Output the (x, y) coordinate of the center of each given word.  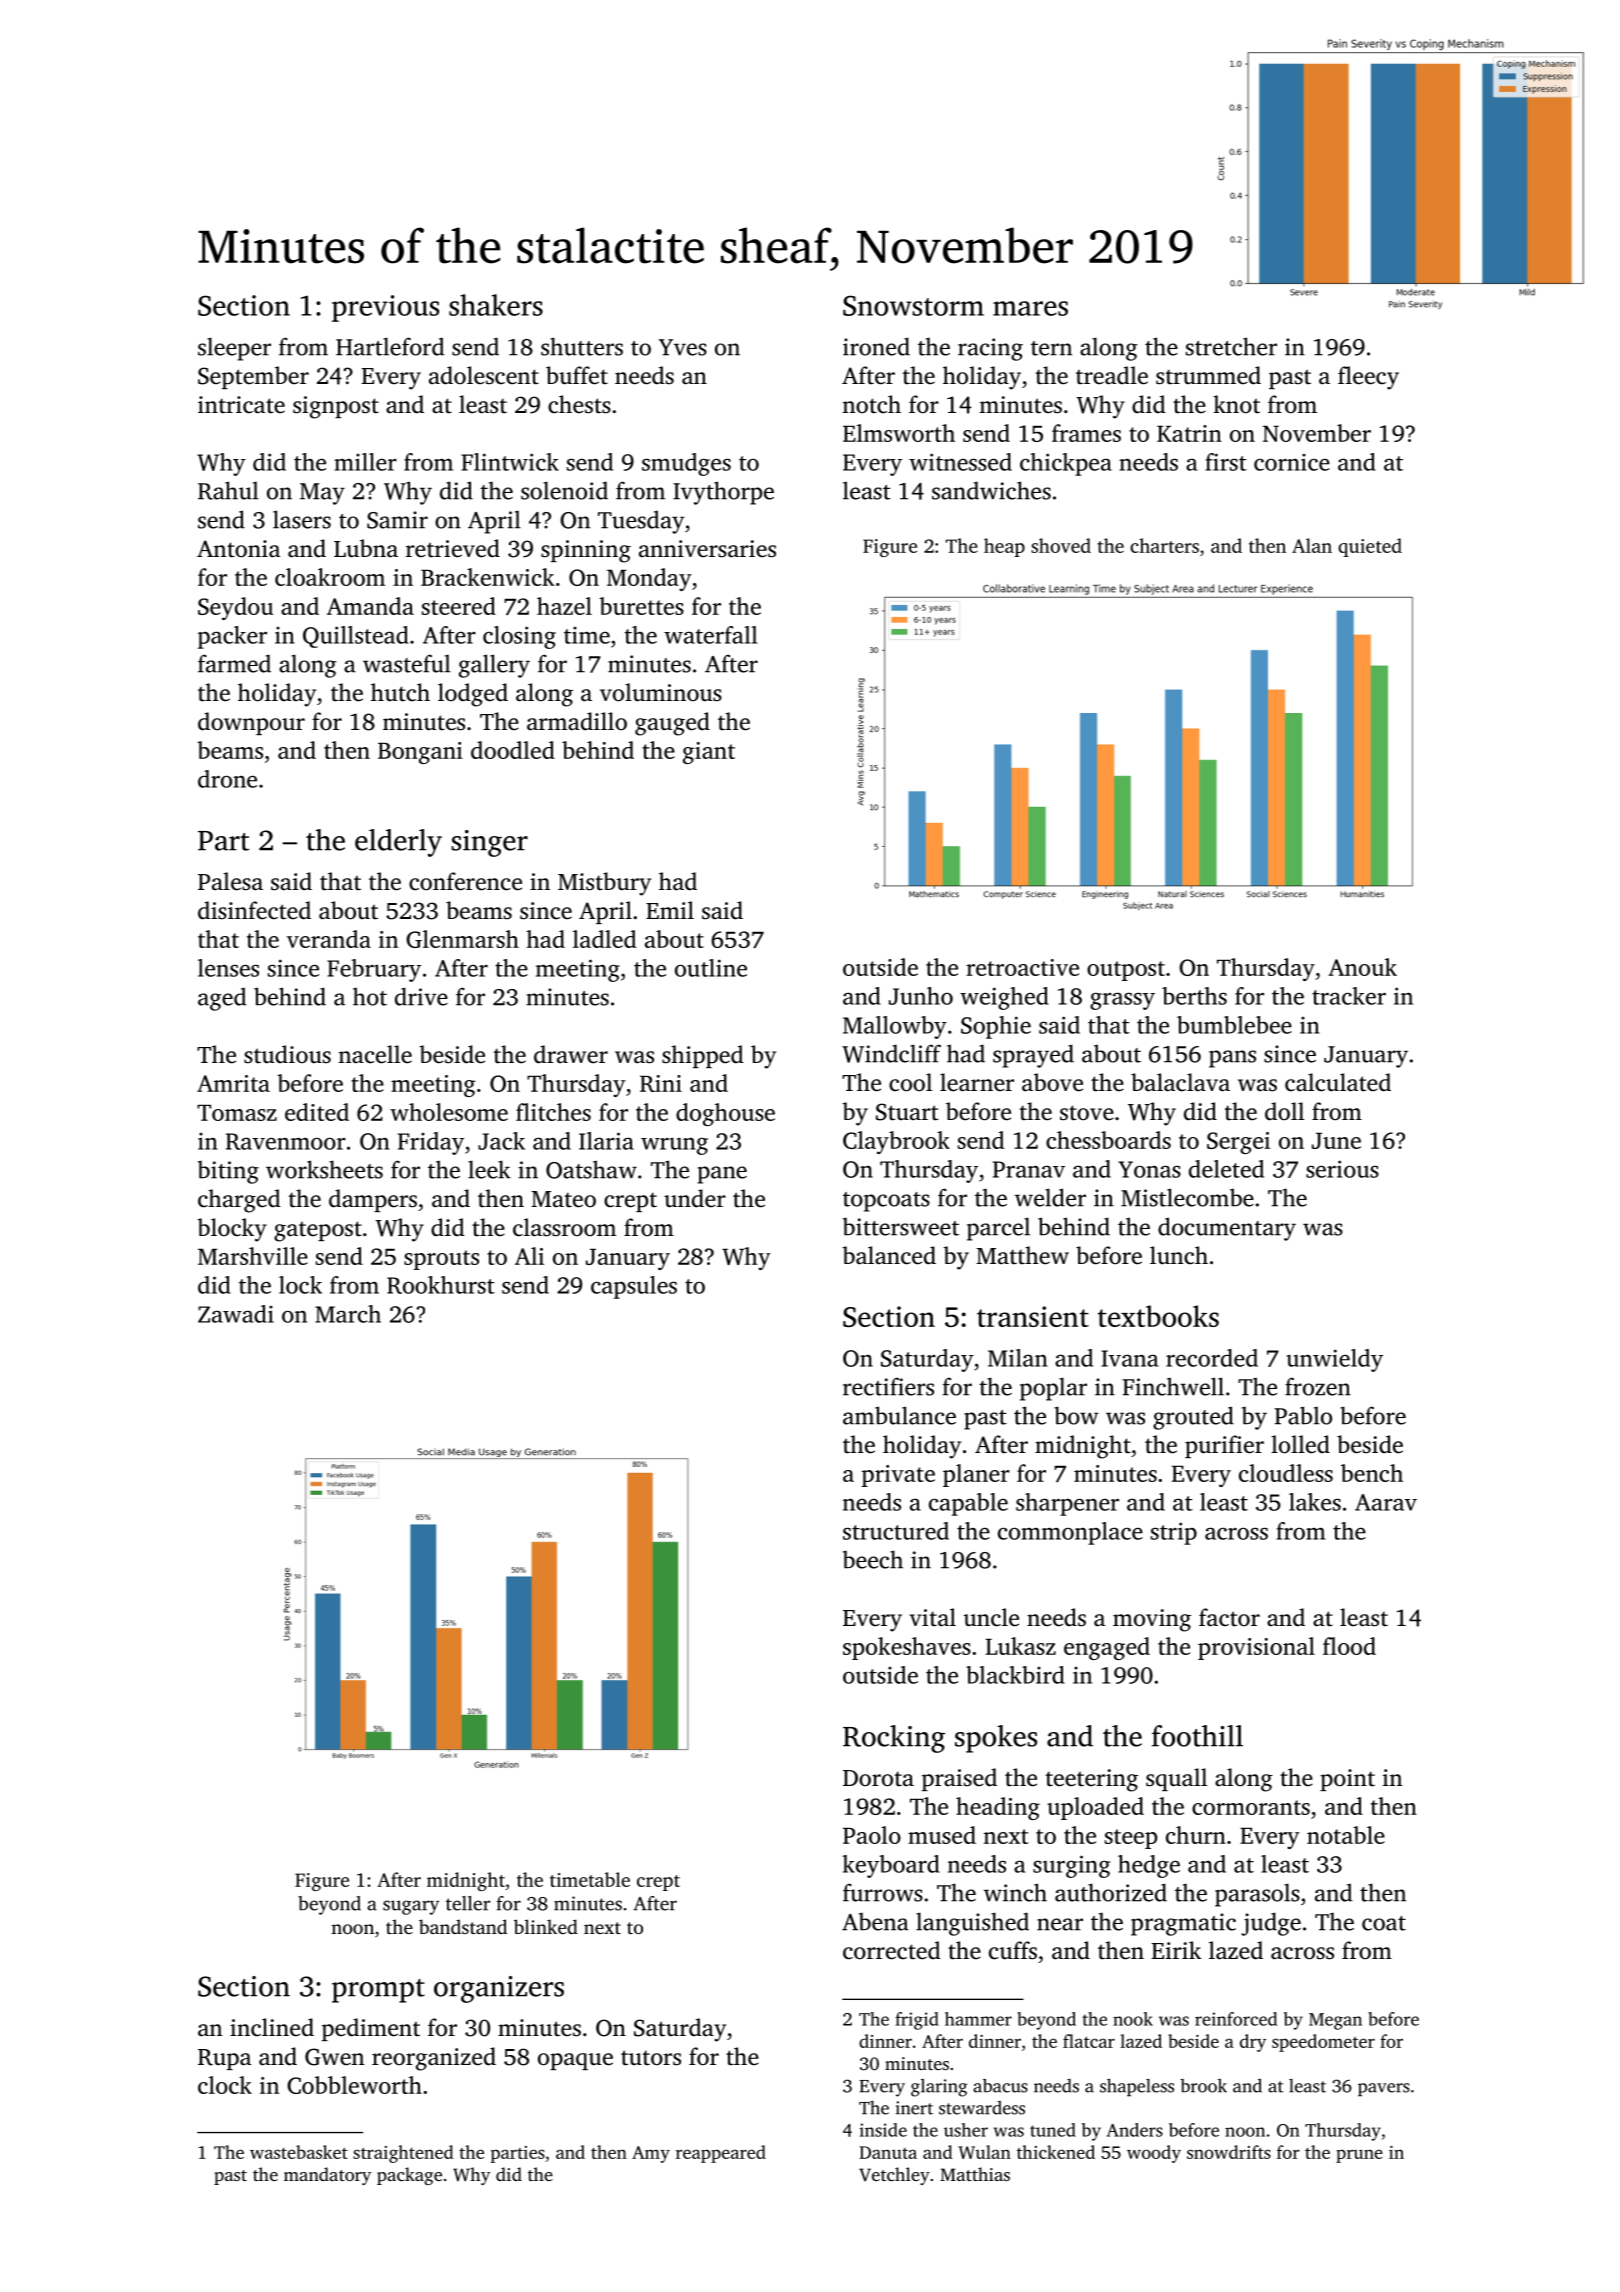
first (1226, 462)
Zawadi (236, 1314)
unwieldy (1335, 1360)
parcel (998, 1229)
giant (709, 753)
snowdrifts (1229, 2152)
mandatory (327, 2176)
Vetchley (894, 2176)
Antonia (238, 549)
